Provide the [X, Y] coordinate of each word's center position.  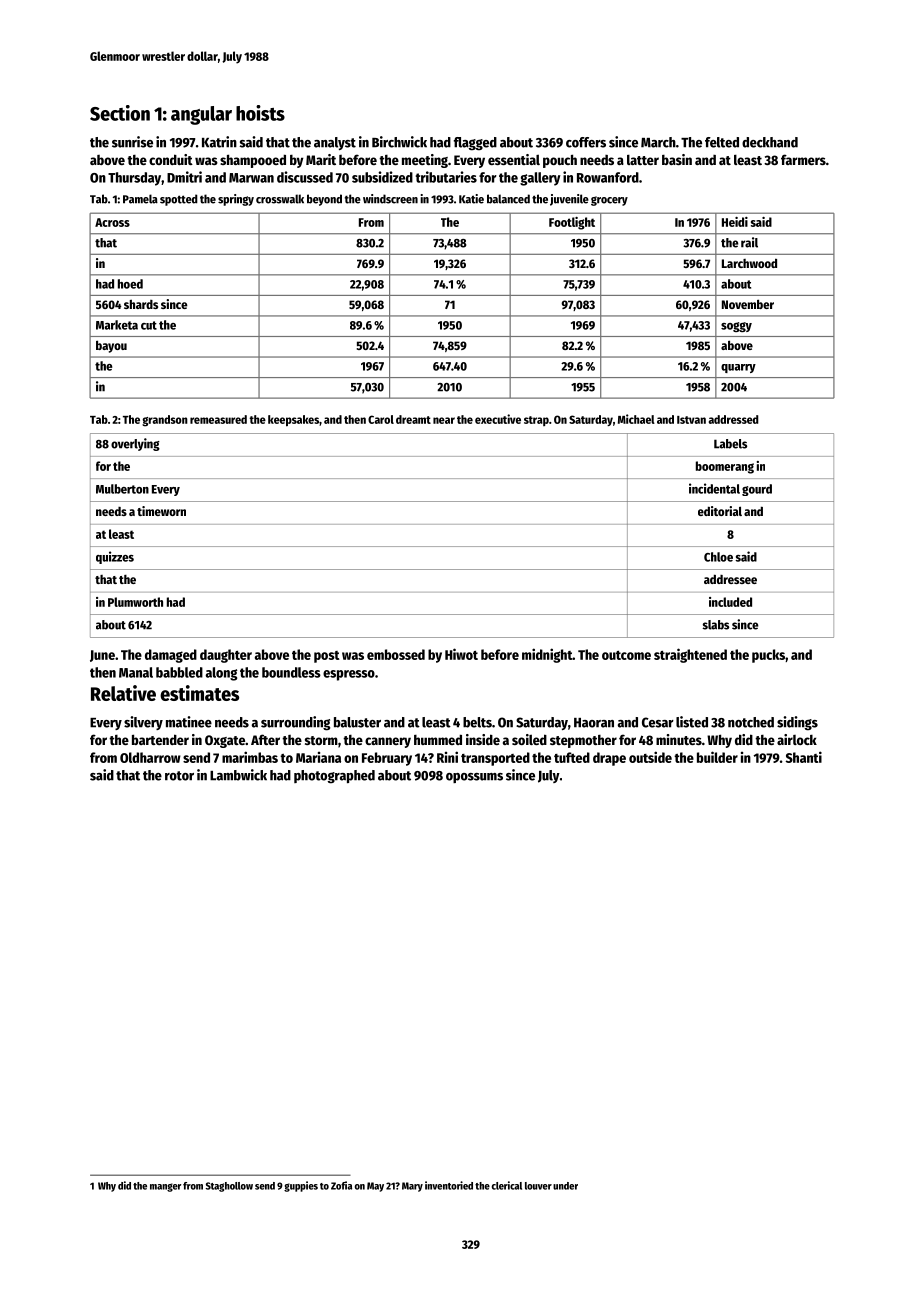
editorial [720, 511]
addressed [734, 419]
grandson [165, 421]
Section [120, 113]
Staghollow [229, 1187]
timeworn [161, 511]
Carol [381, 419]
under [565, 1186]
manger [165, 1187]
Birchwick [399, 142]
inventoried [449, 1185]
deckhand [770, 142]
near [444, 420]
